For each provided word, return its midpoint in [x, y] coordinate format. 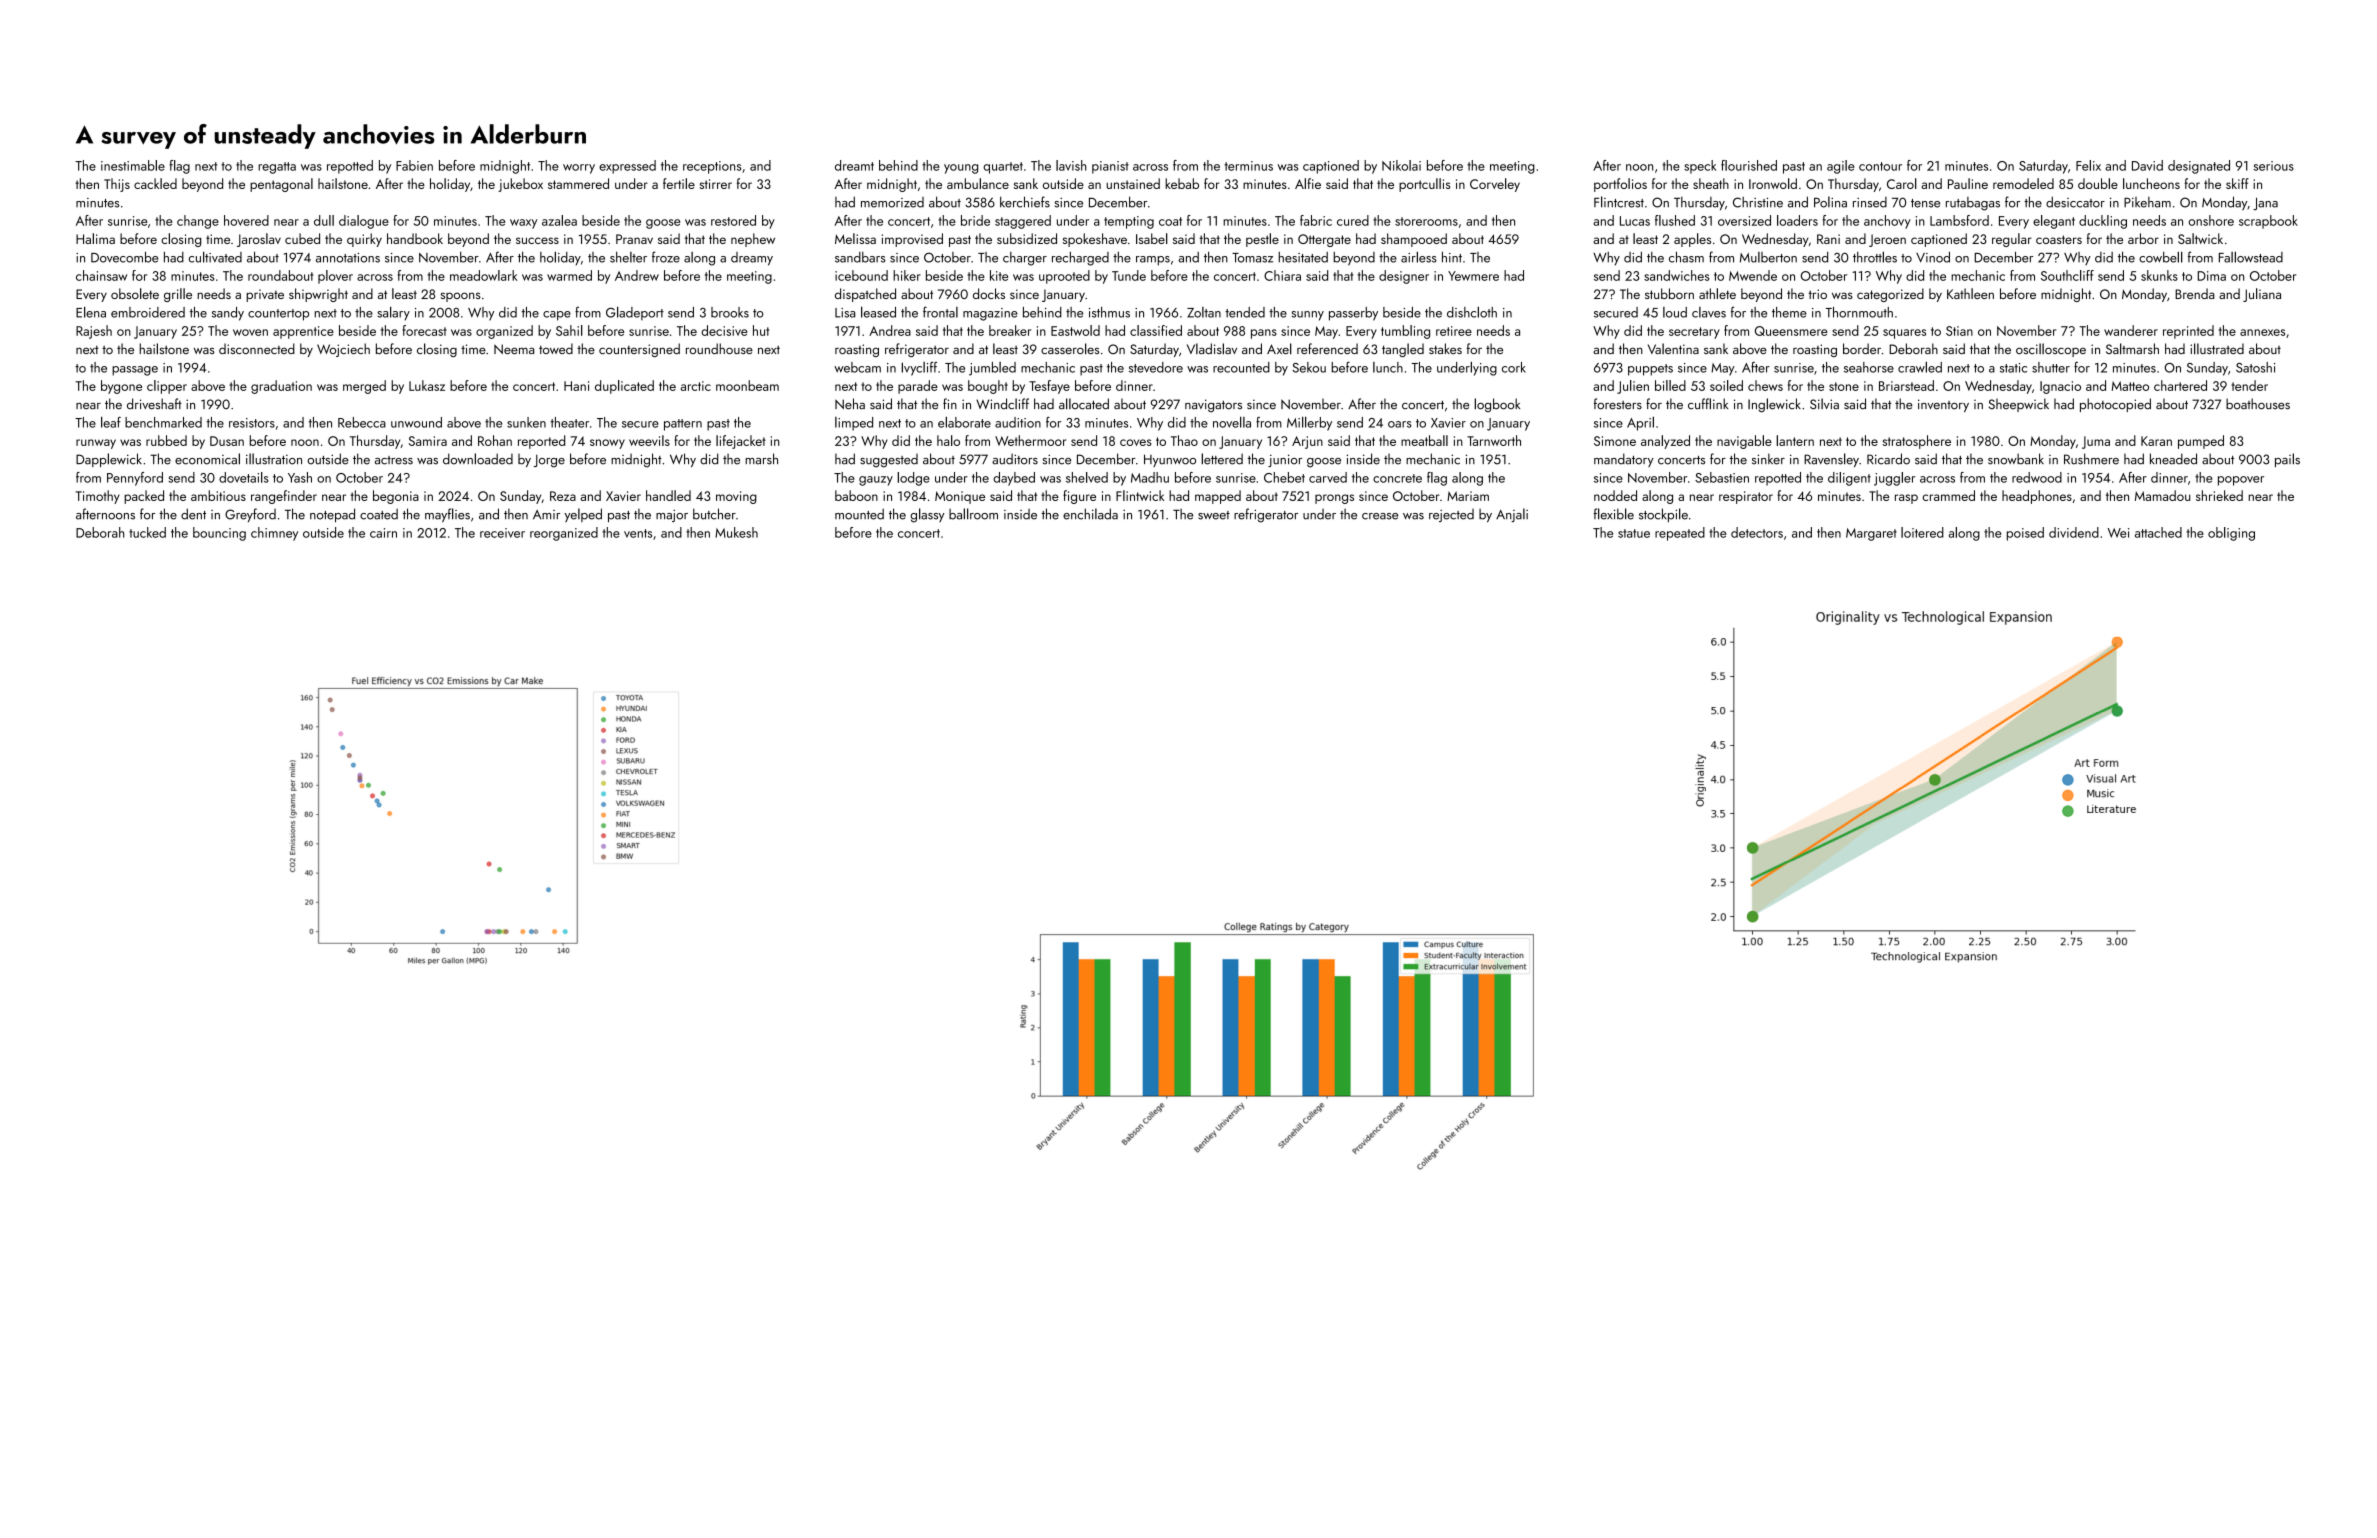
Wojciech [343, 350]
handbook [415, 238]
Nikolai [1401, 165]
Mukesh [736, 532]
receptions [712, 167]
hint [1452, 257]
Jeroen [1887, 240]
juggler [1894, 479]
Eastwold [1075, 330]
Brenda [2195, 293]
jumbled [992, 369]
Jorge [549, 461]
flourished [1749, 165]
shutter [2051, 367]
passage [135, 371]
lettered [1222, 459]
